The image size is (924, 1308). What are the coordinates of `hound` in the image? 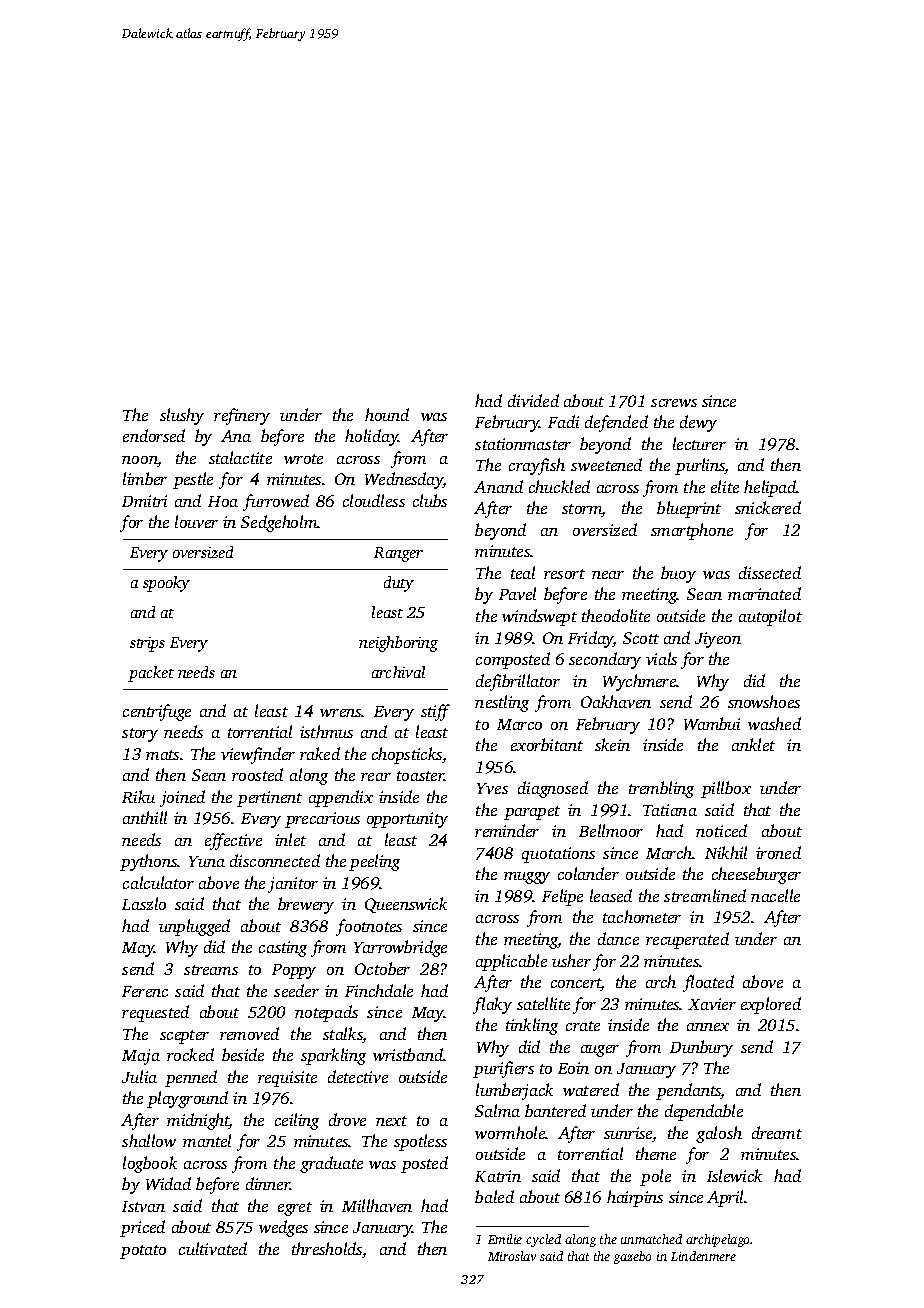 It's located at (387, 414).
